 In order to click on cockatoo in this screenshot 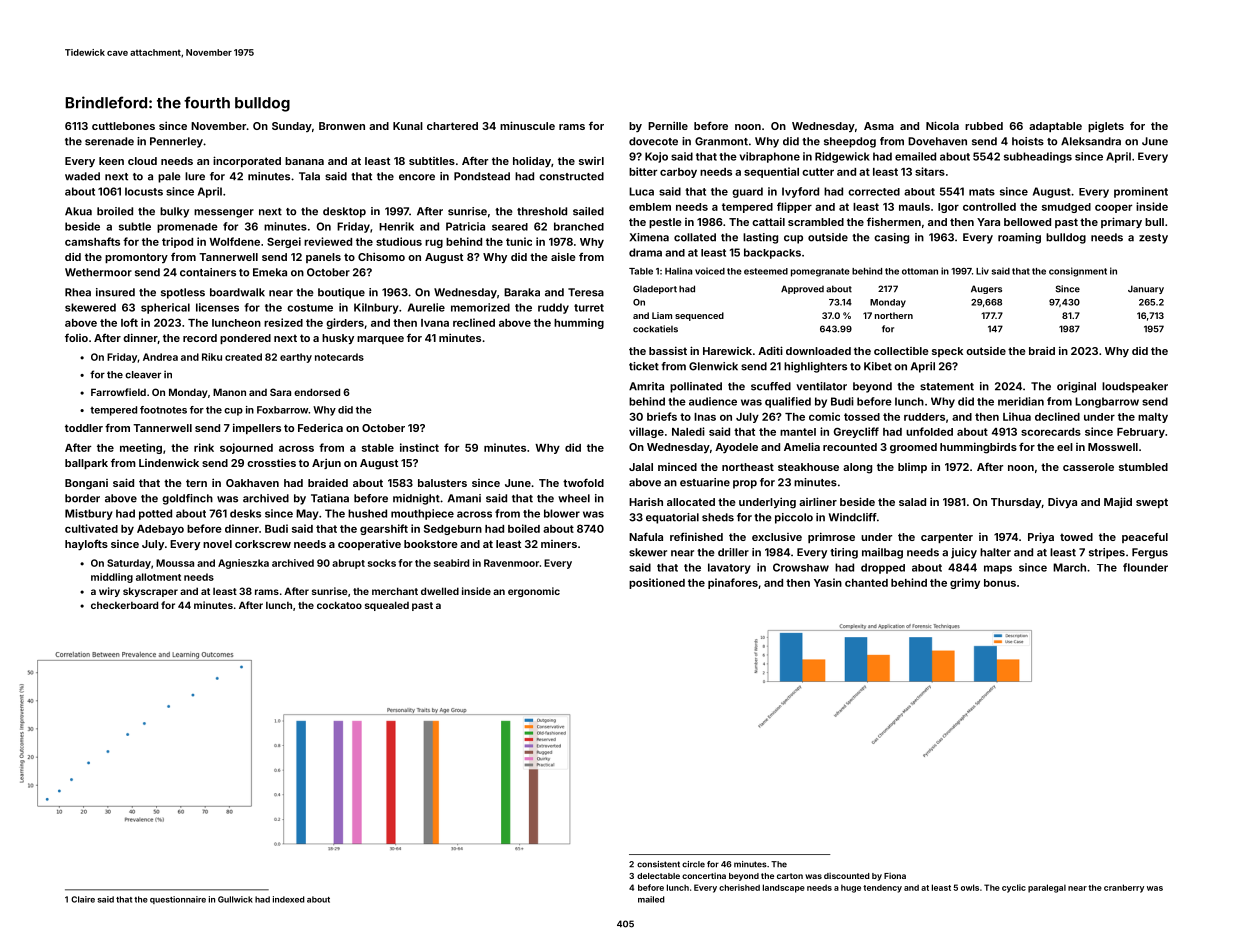, I will do `click(339, 605)`.
